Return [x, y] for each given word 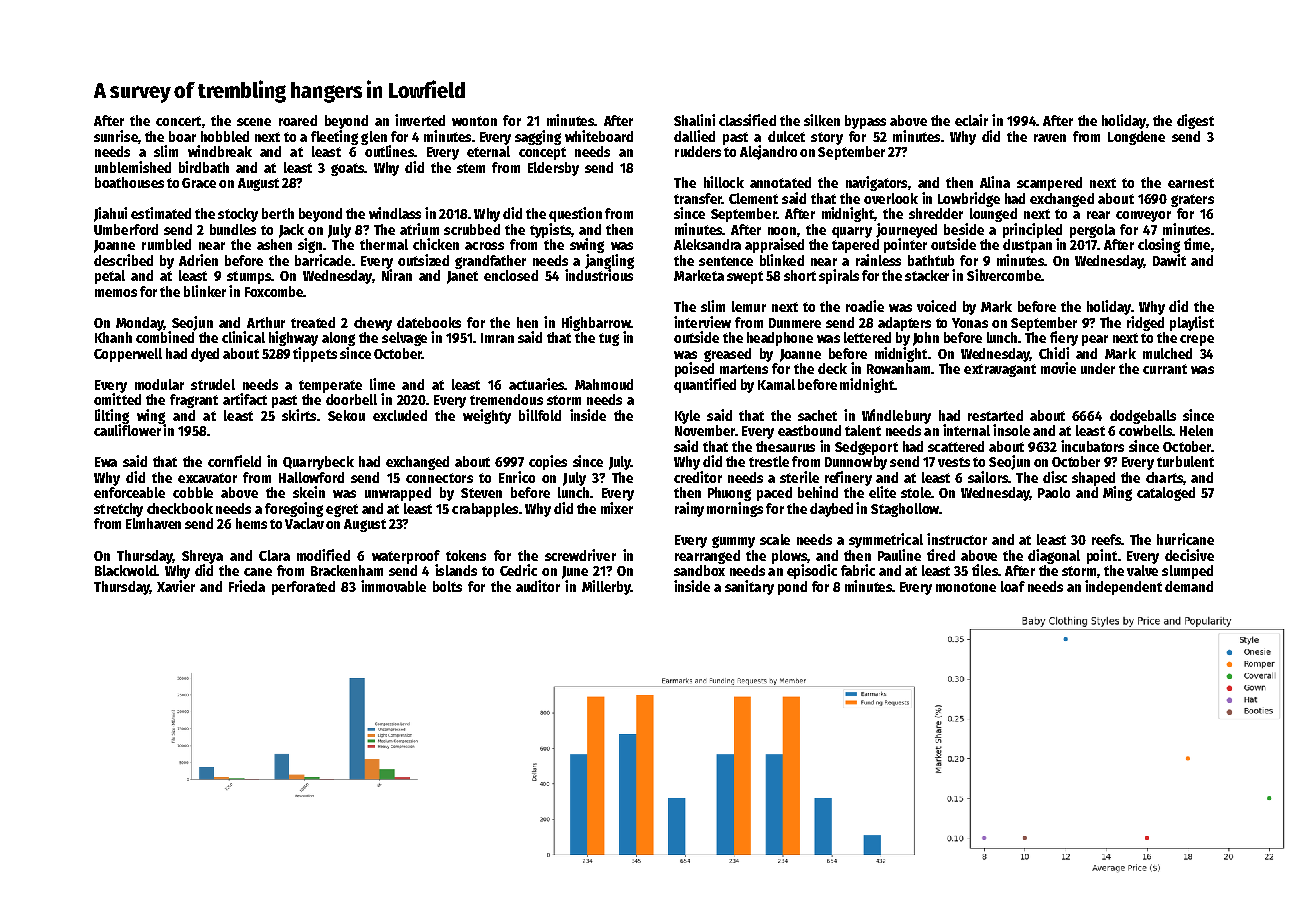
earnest [1191, 183]
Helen [1196, 430]
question [575, 214]
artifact [245, 399]
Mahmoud [604, 384]
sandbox [699, 570]
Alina [995, 182]
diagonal [1054, 556]
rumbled [166, 244]
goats [348, 169]
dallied [694, 136]
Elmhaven [153, 523]
